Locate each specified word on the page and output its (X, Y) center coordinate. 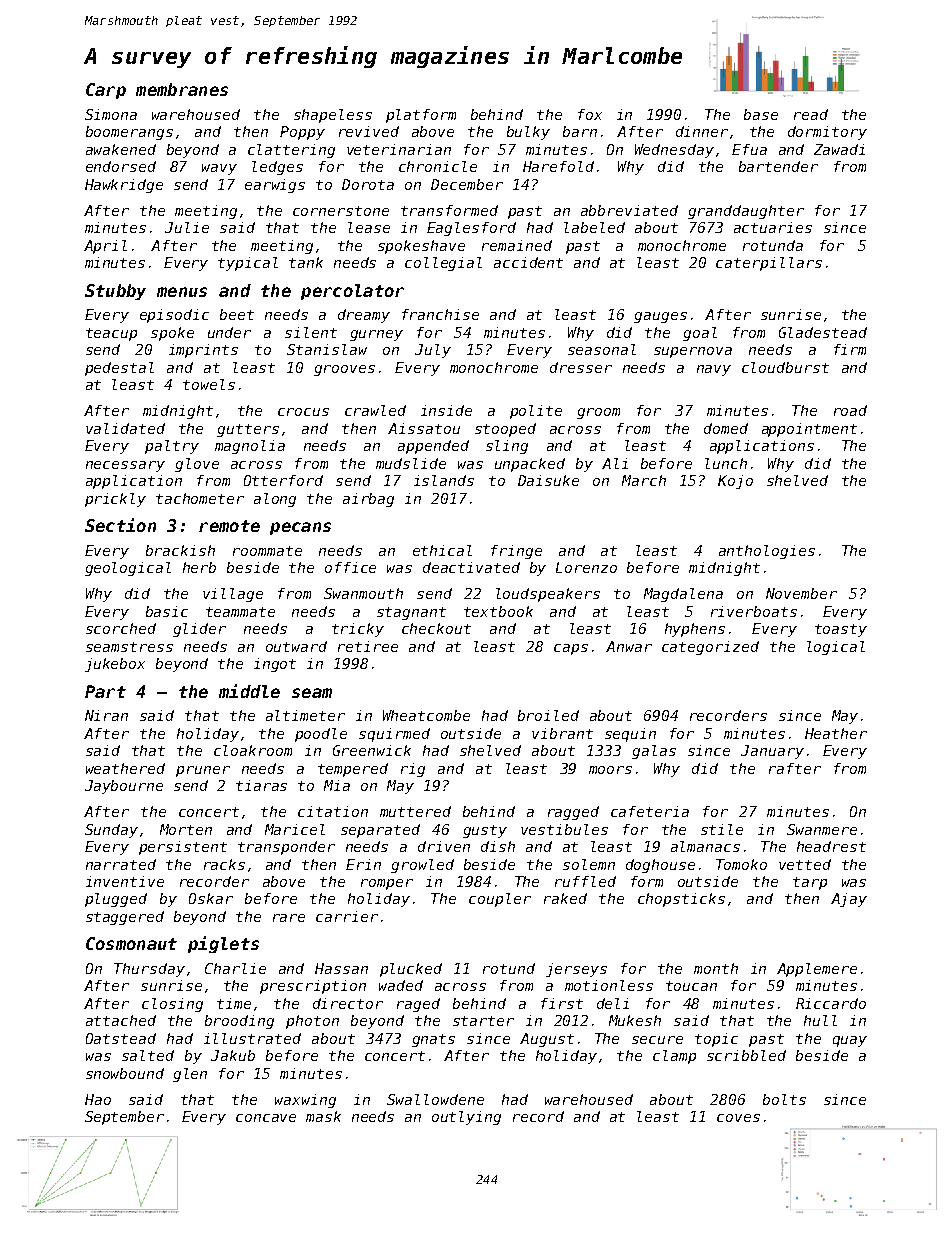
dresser (581, 367)
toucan (691, 986)
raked (565, 898)
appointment (809, 430)
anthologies (767, 552)
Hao (98, 1099)
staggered (125, 918)
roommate (267, 551)
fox (590, 114)
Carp (106, 91)
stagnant (411, 613)
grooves (344, 370)
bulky (528, 133)
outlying (466, 1118)
